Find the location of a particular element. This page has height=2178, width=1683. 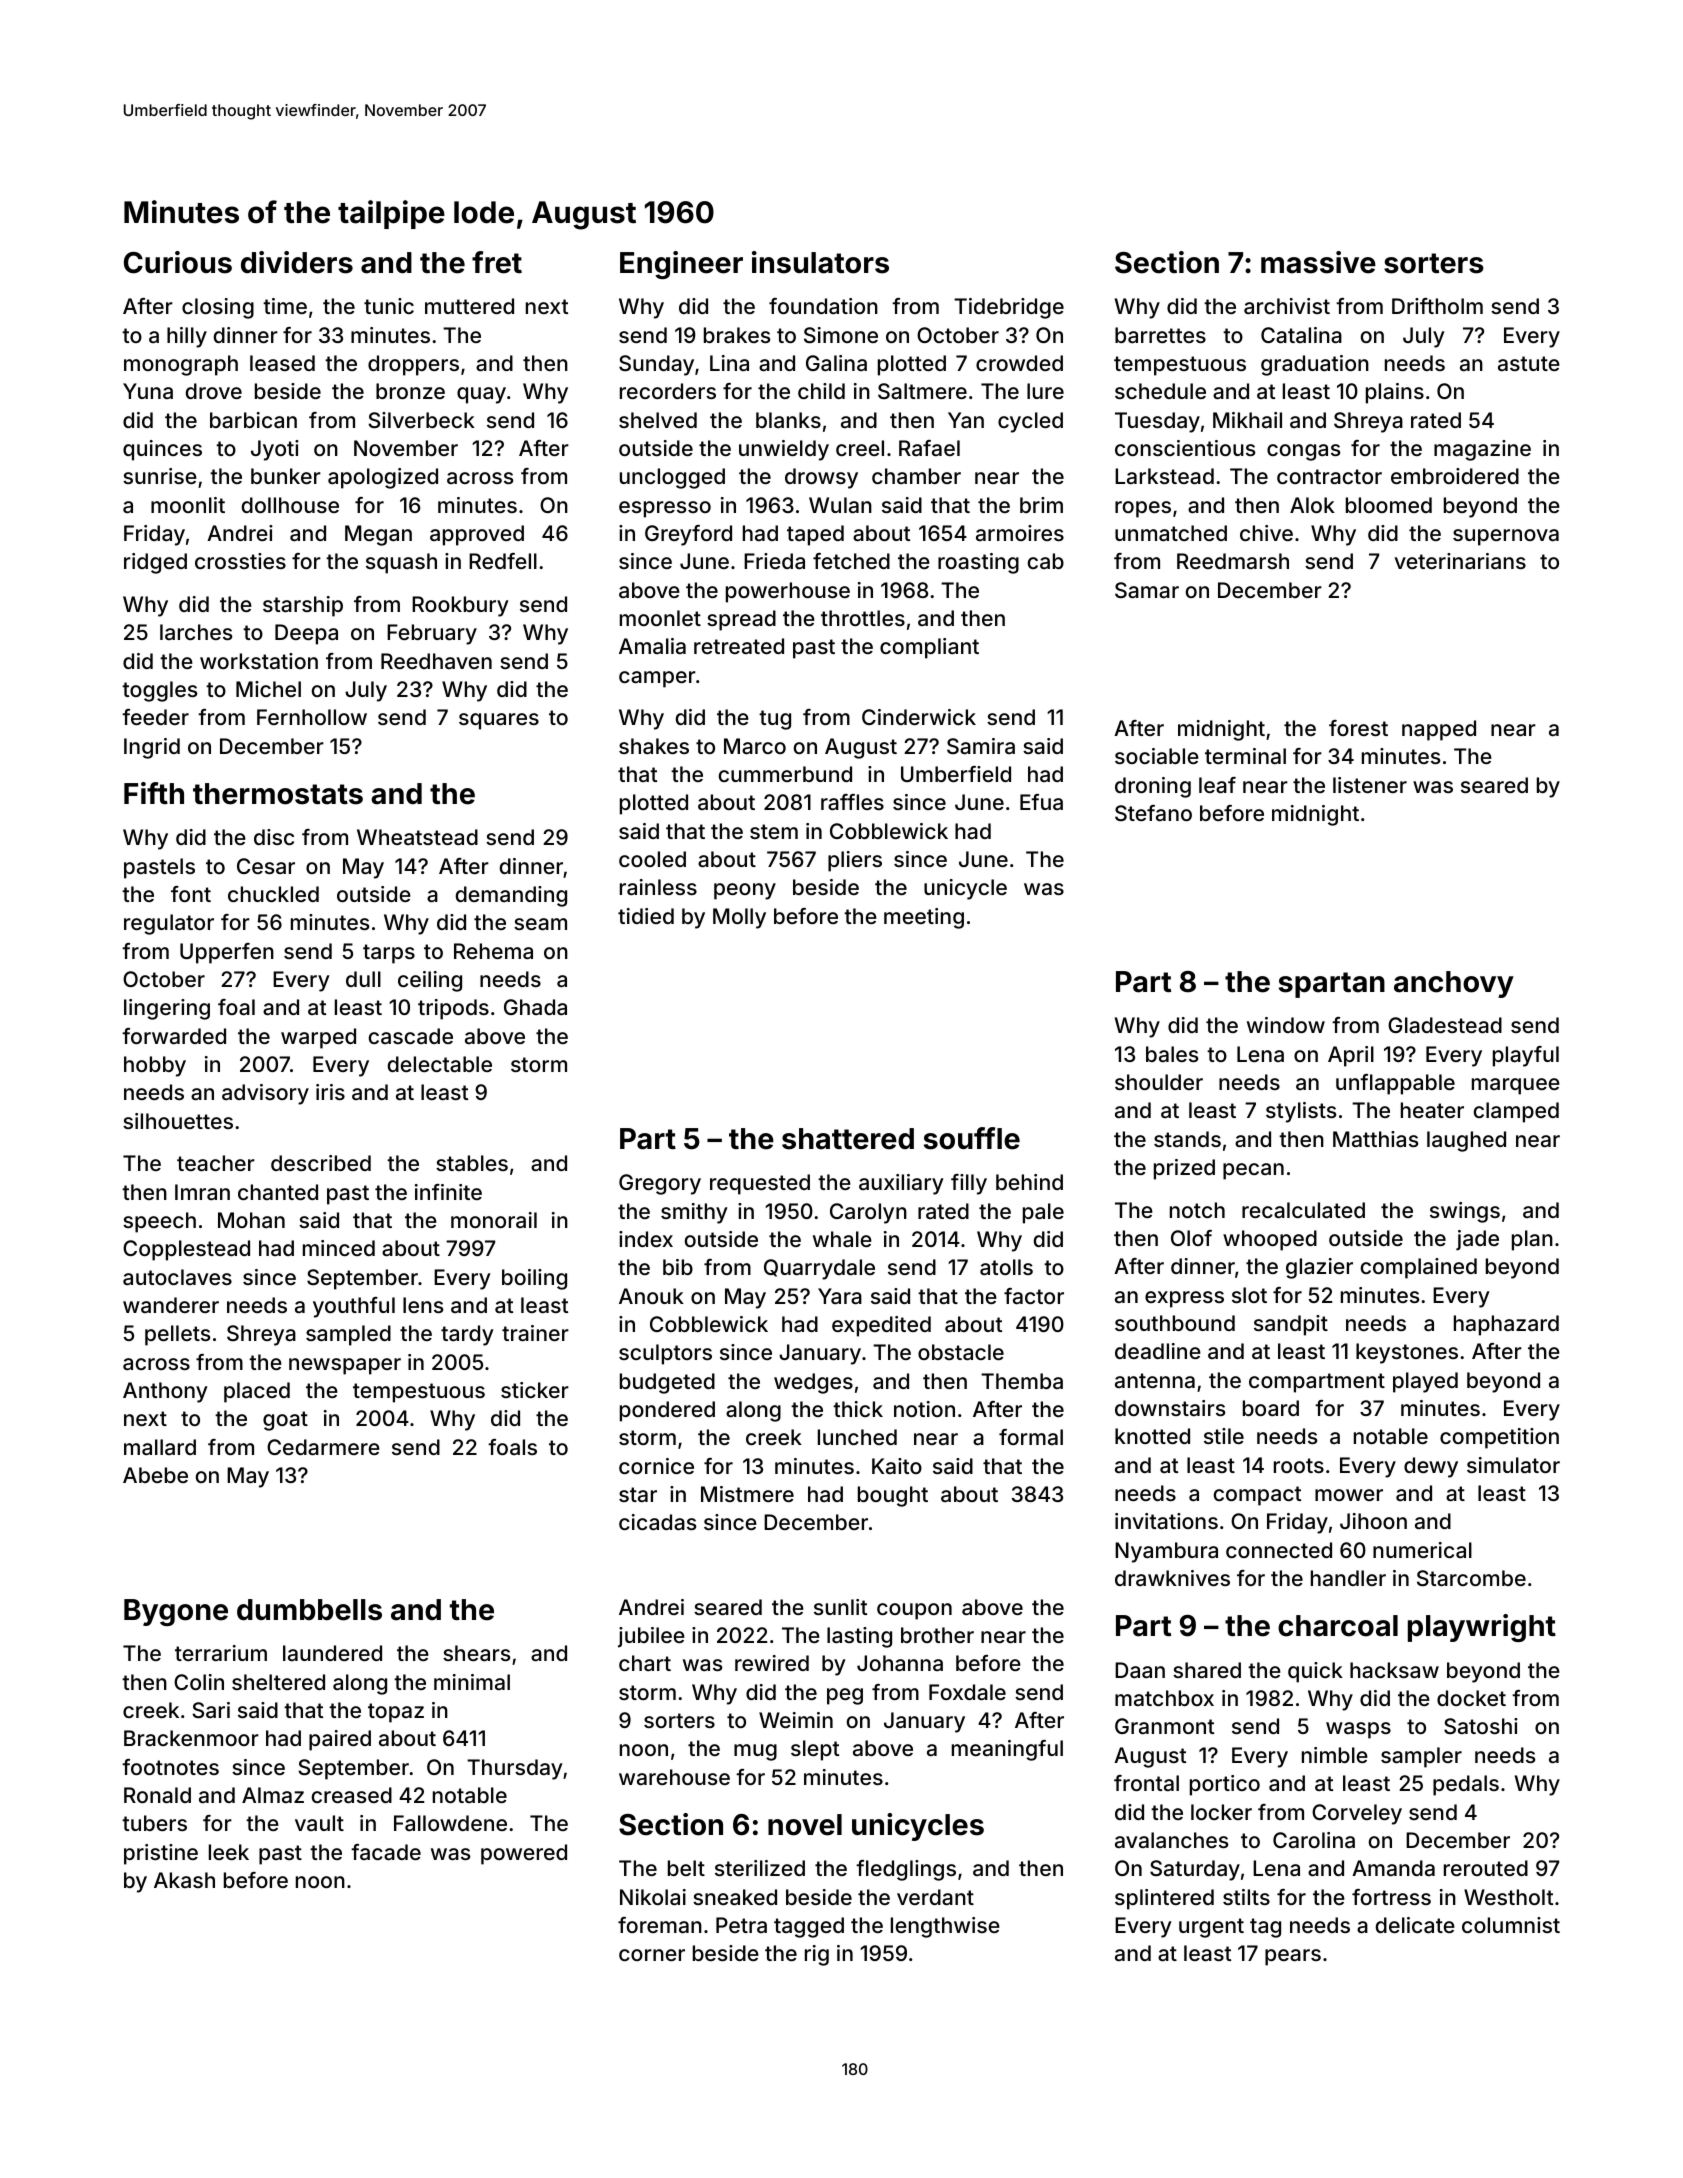

Simone is located at coordinates (841, 335).
